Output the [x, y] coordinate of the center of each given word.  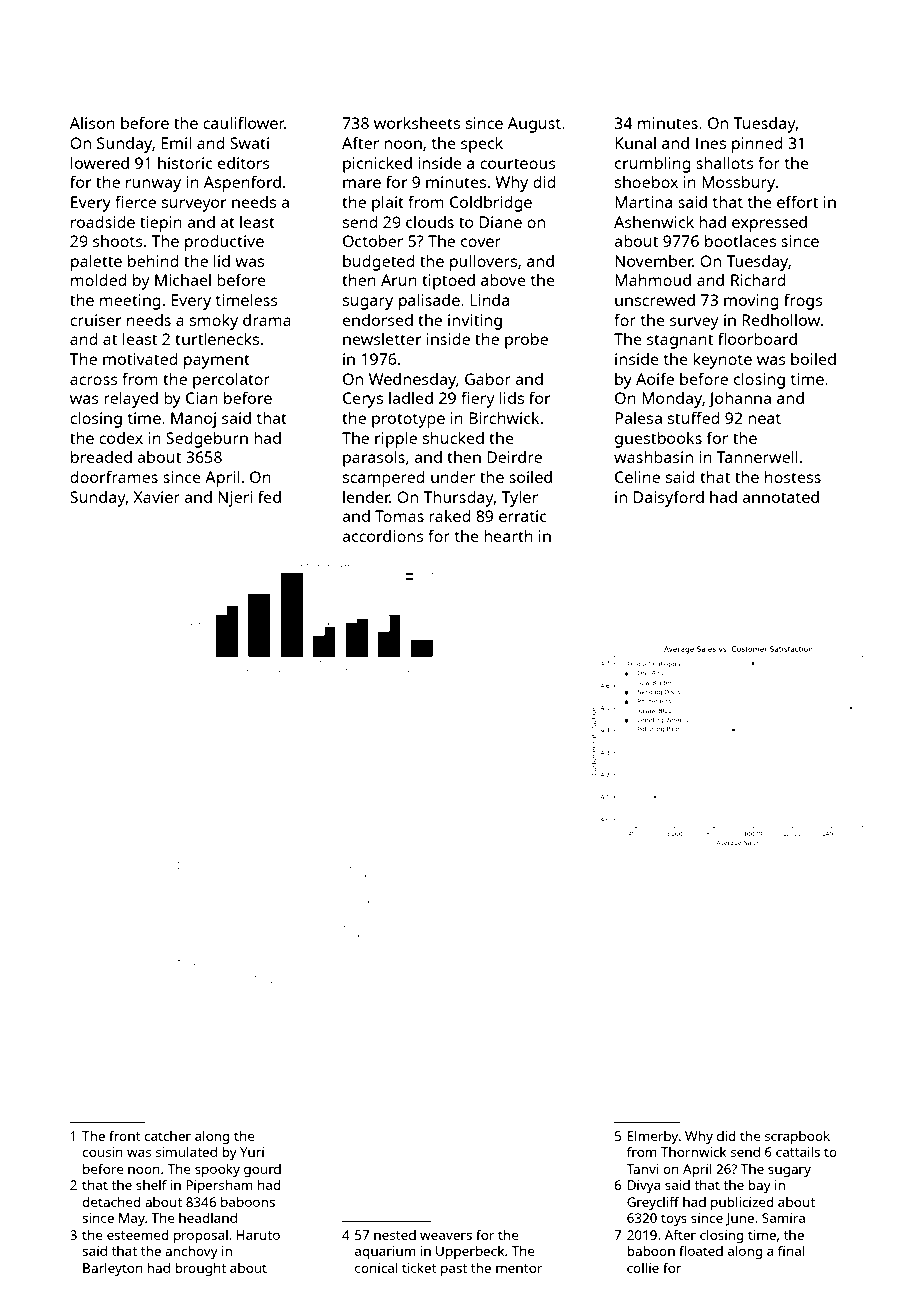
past [454, 1270]
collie [643, 1267]
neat [764, 418]
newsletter [382, 339]
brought [200, 1269]
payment [217, 361]
